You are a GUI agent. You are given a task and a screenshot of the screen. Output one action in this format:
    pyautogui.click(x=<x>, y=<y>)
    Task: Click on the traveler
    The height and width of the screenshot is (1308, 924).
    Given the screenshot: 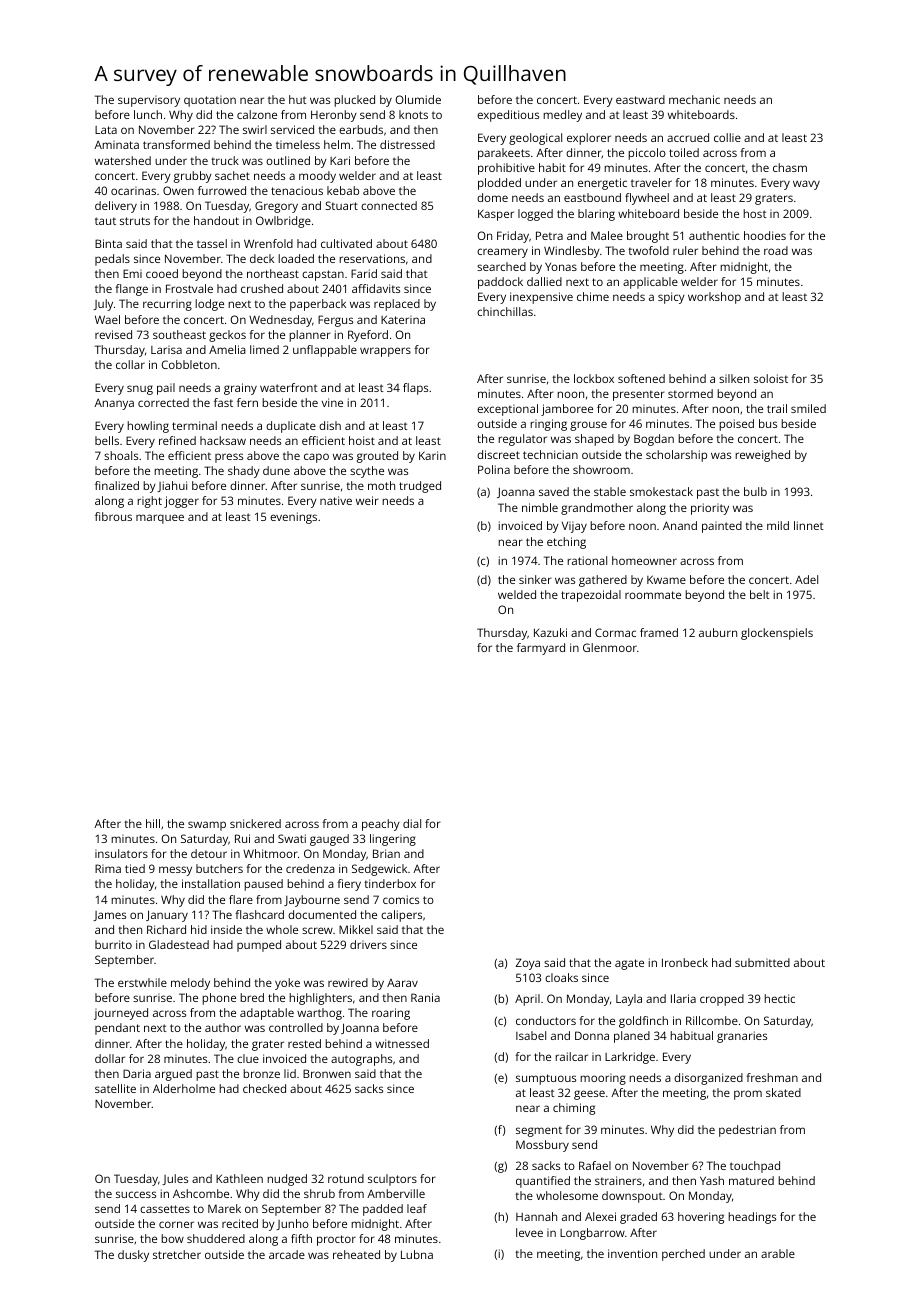 What is the action you would take?
    pyautogui.click(x=651, y=182)
